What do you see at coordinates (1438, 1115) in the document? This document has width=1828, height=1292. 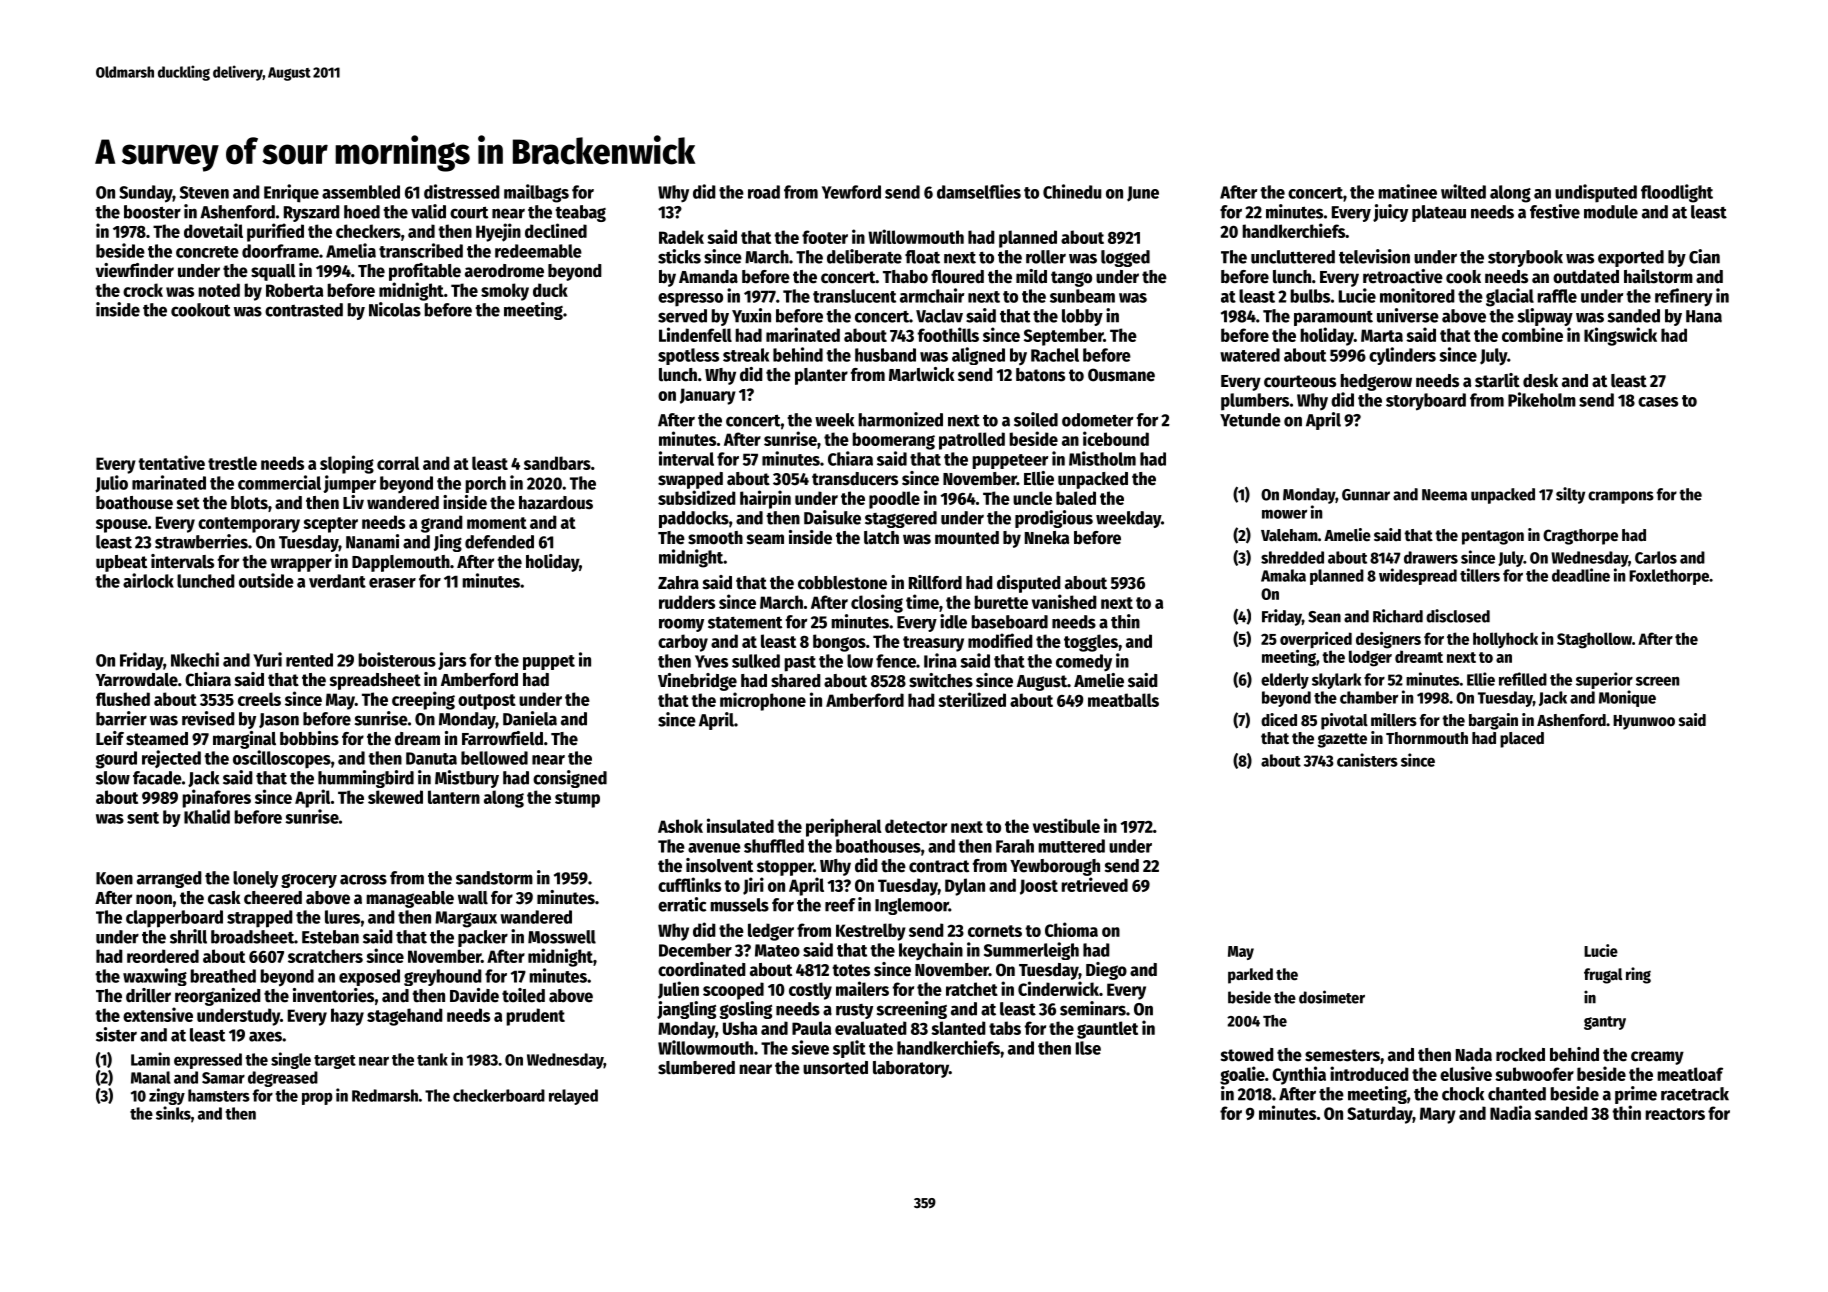 I see `Mary` at bounding box center [1438, 1115].
